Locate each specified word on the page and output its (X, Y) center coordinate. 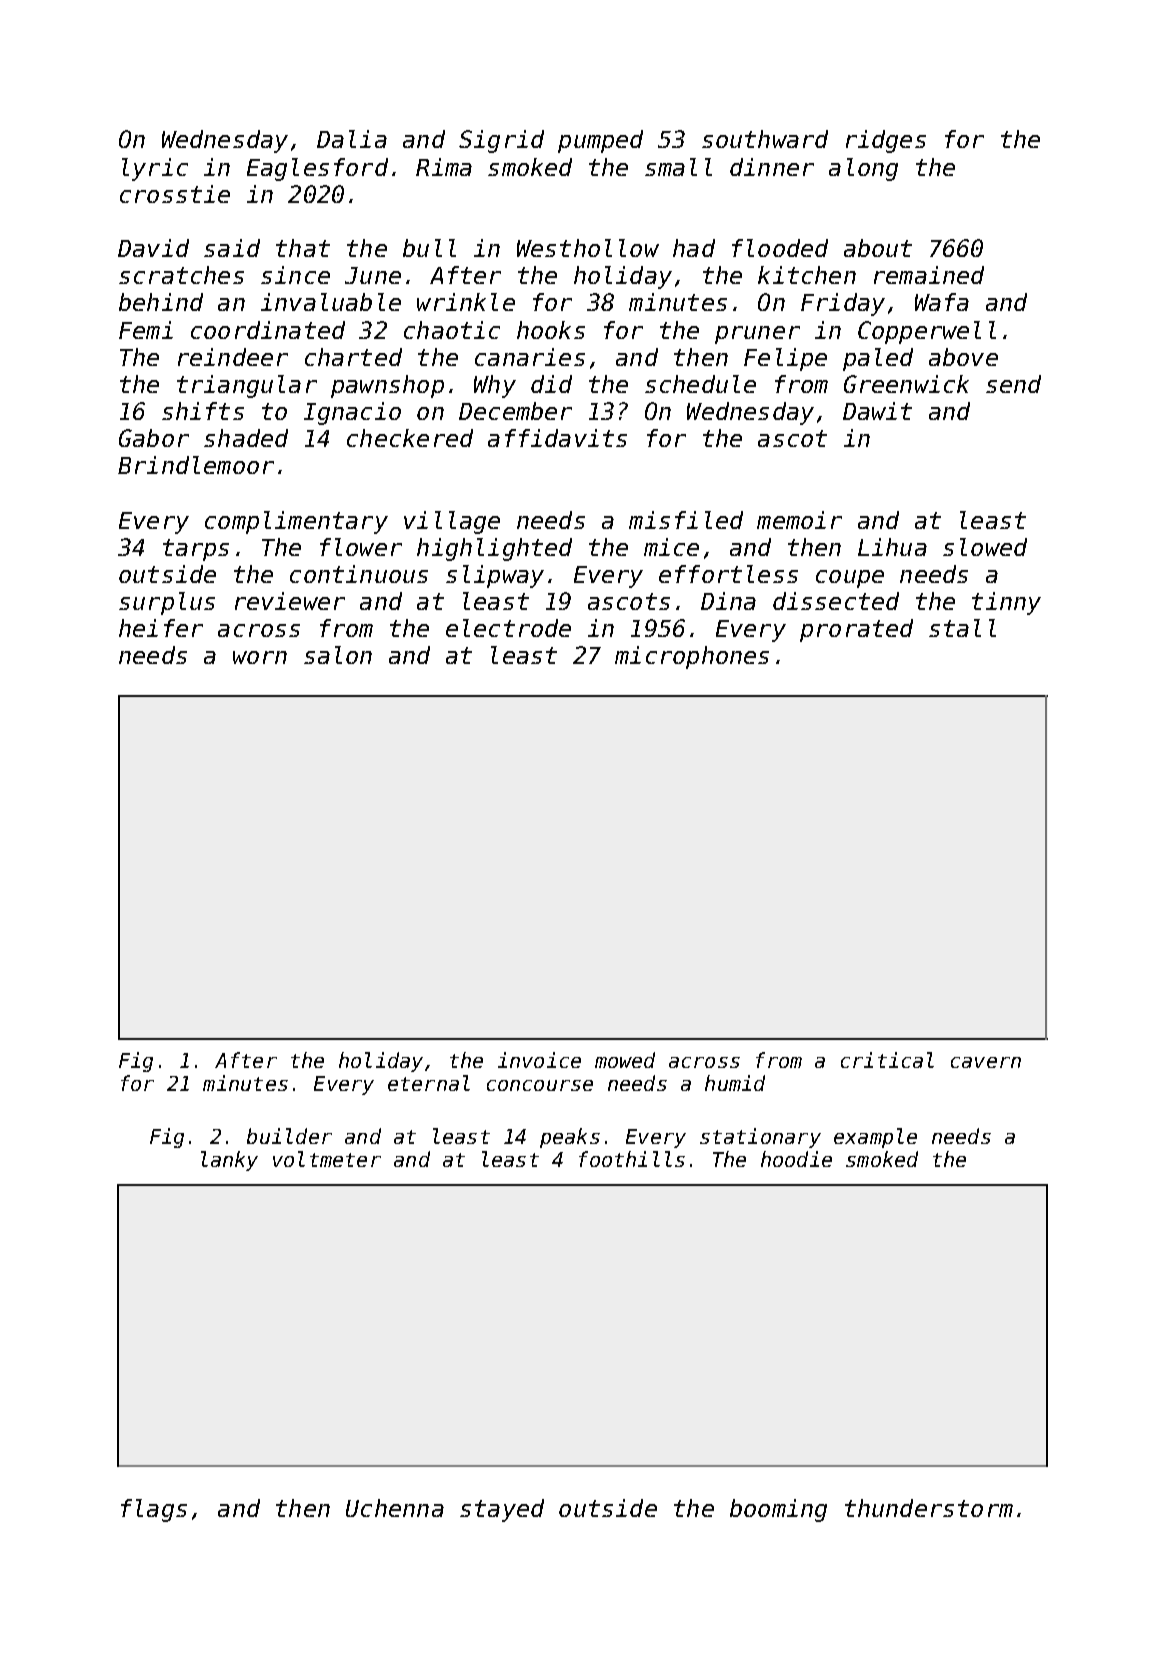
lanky (229, 1161)
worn (260, 657)
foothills (632, 1159)
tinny (1006, 603)
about (878, 248)
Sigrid (501, 141)
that (303, 248)
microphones (692, 657)
